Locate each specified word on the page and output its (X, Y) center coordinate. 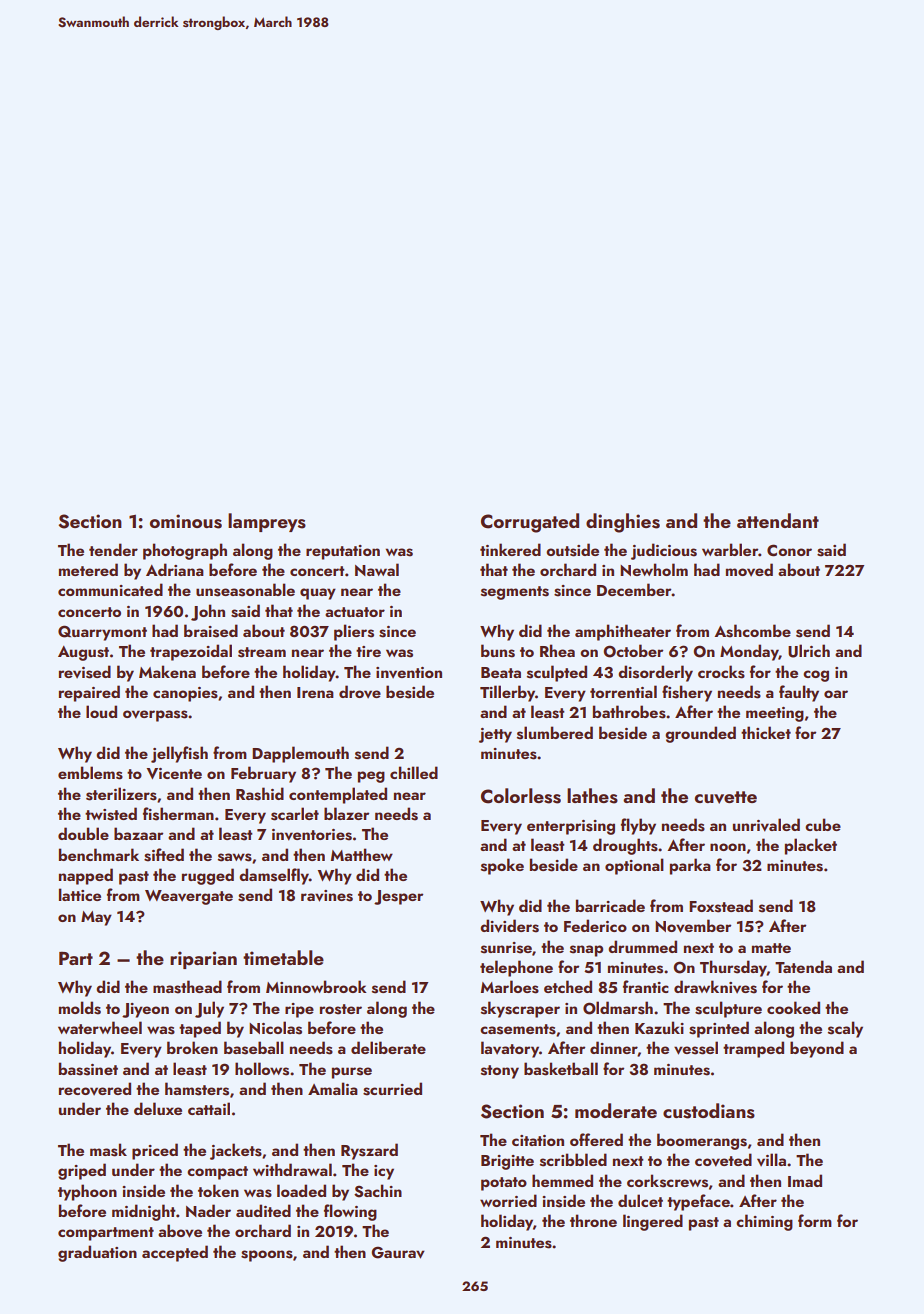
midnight (143, 1212)
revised (85, 672)
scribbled (573, 1160)
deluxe (158, 1108)
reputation (343, 552)
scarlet (295, 814)
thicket (766, 732)
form (815, 1220)
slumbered (555, 733)
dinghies (623, 523)
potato (504, 1184)
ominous (186, 521)
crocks (721, 672)
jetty (495, 735)
